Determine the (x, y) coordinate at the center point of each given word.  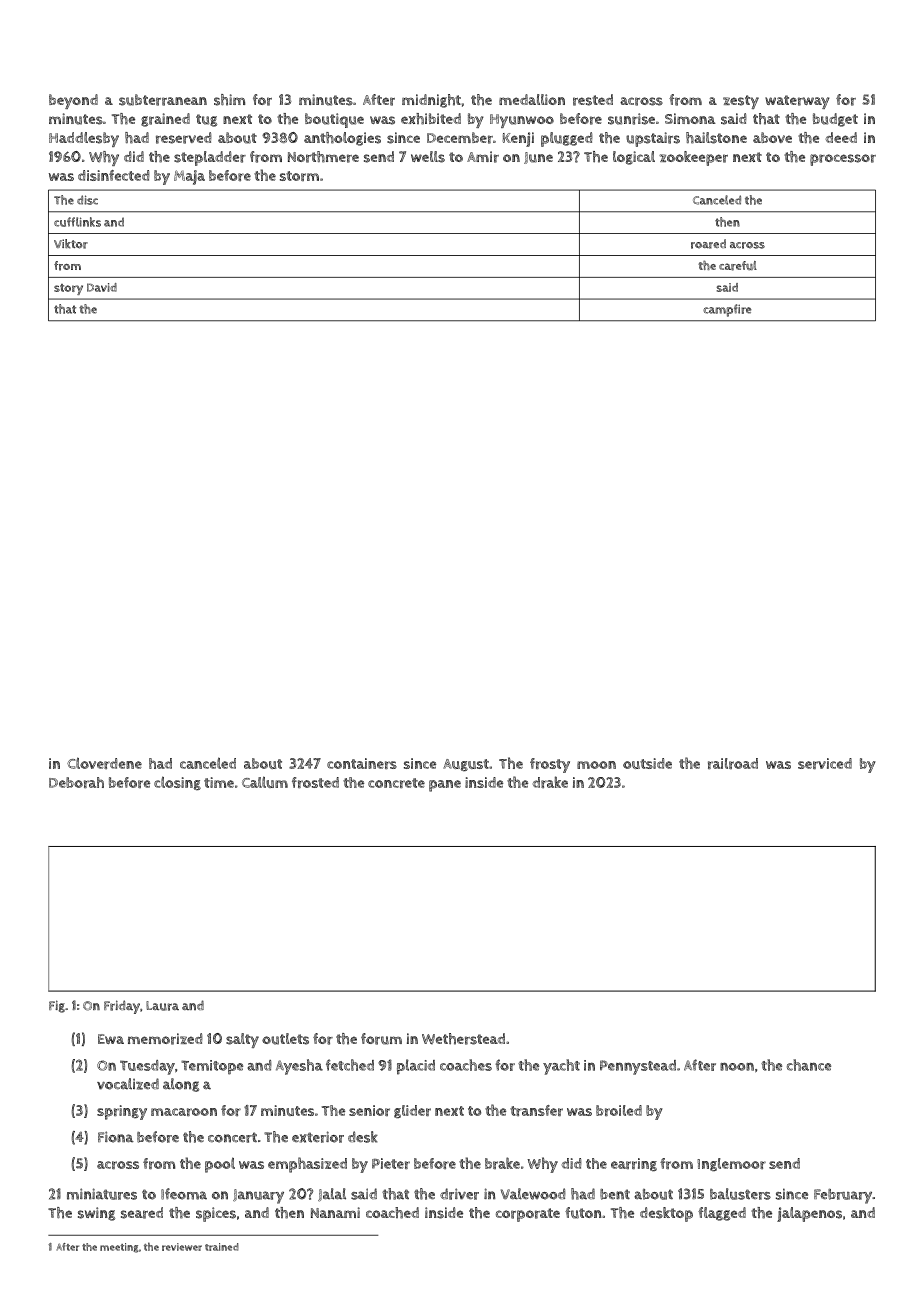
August (466, 765)
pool (220, 1165)
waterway (797, 102)
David (102, 287)
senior (369, 1110)
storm (299, 176)
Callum (265, 782)
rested (593, 100)
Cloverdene (104, 763)
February (843, 1196)
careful (738, 266)
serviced (825, 763)
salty (242, 1040)
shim (229, 100)
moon (596, 765)
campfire (727, 310)
